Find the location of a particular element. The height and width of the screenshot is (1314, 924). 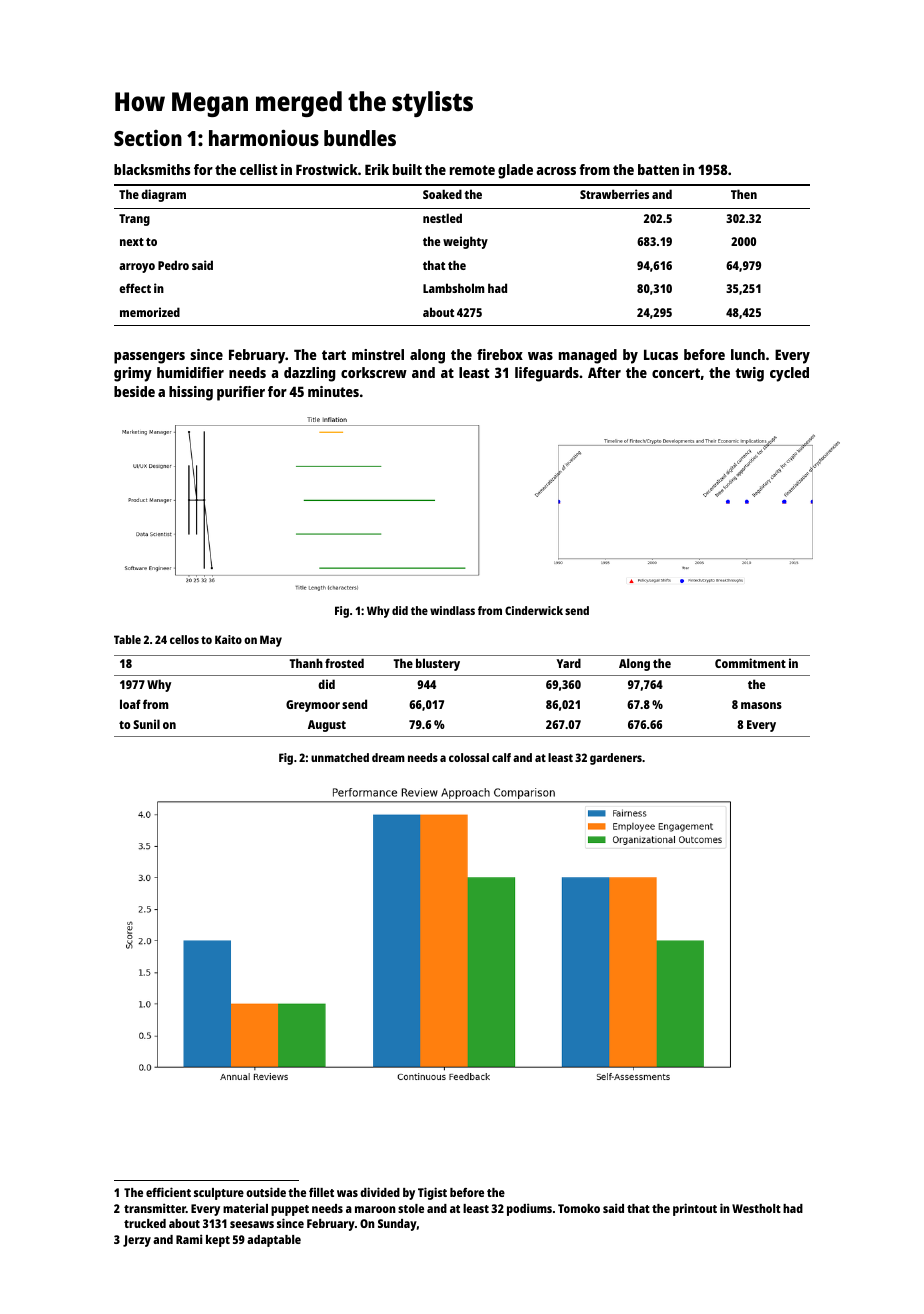

Commitment is located at coordinates (750, 663).
